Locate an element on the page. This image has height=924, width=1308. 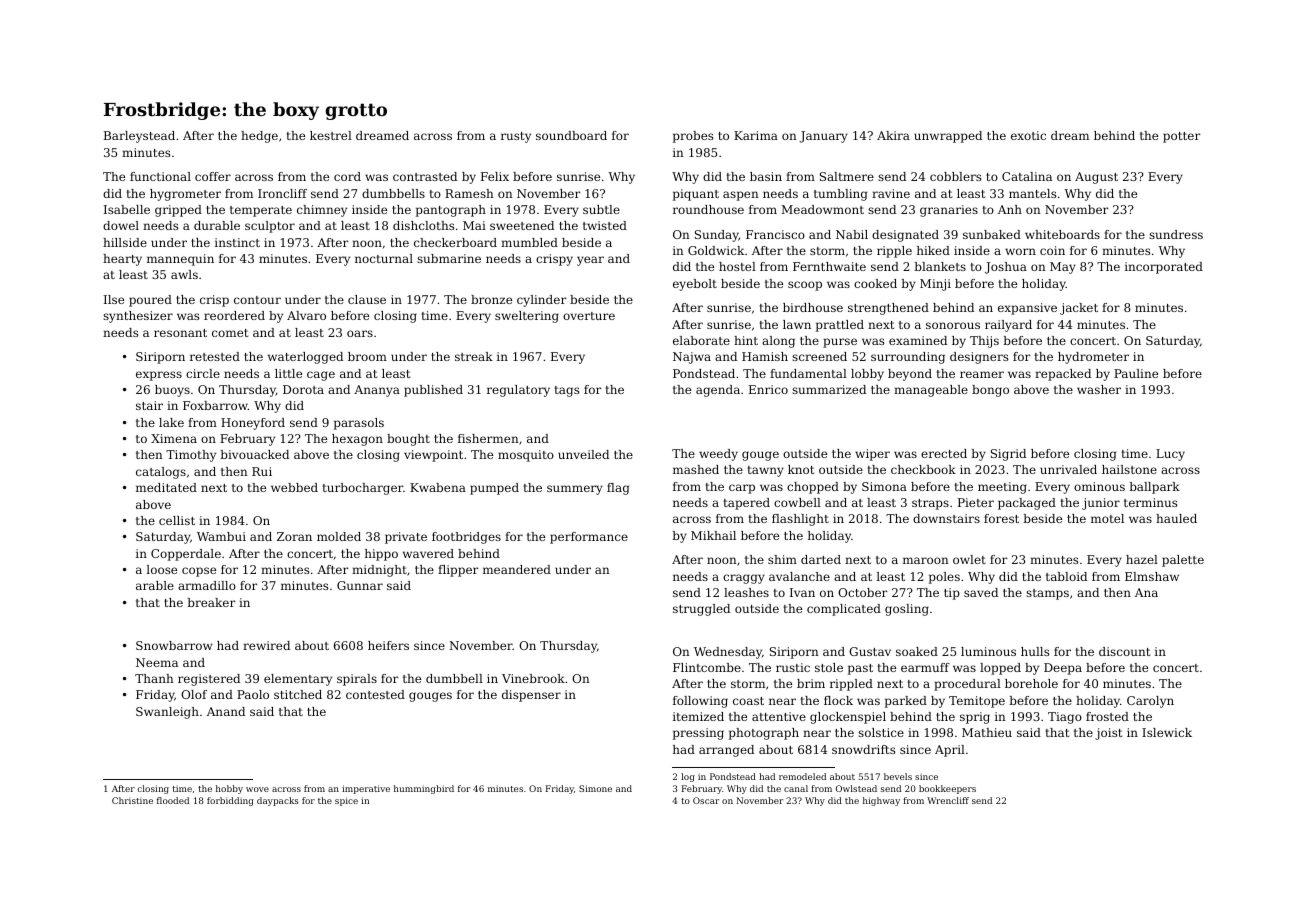
Pauline is located at coordinates (1136, 373).
